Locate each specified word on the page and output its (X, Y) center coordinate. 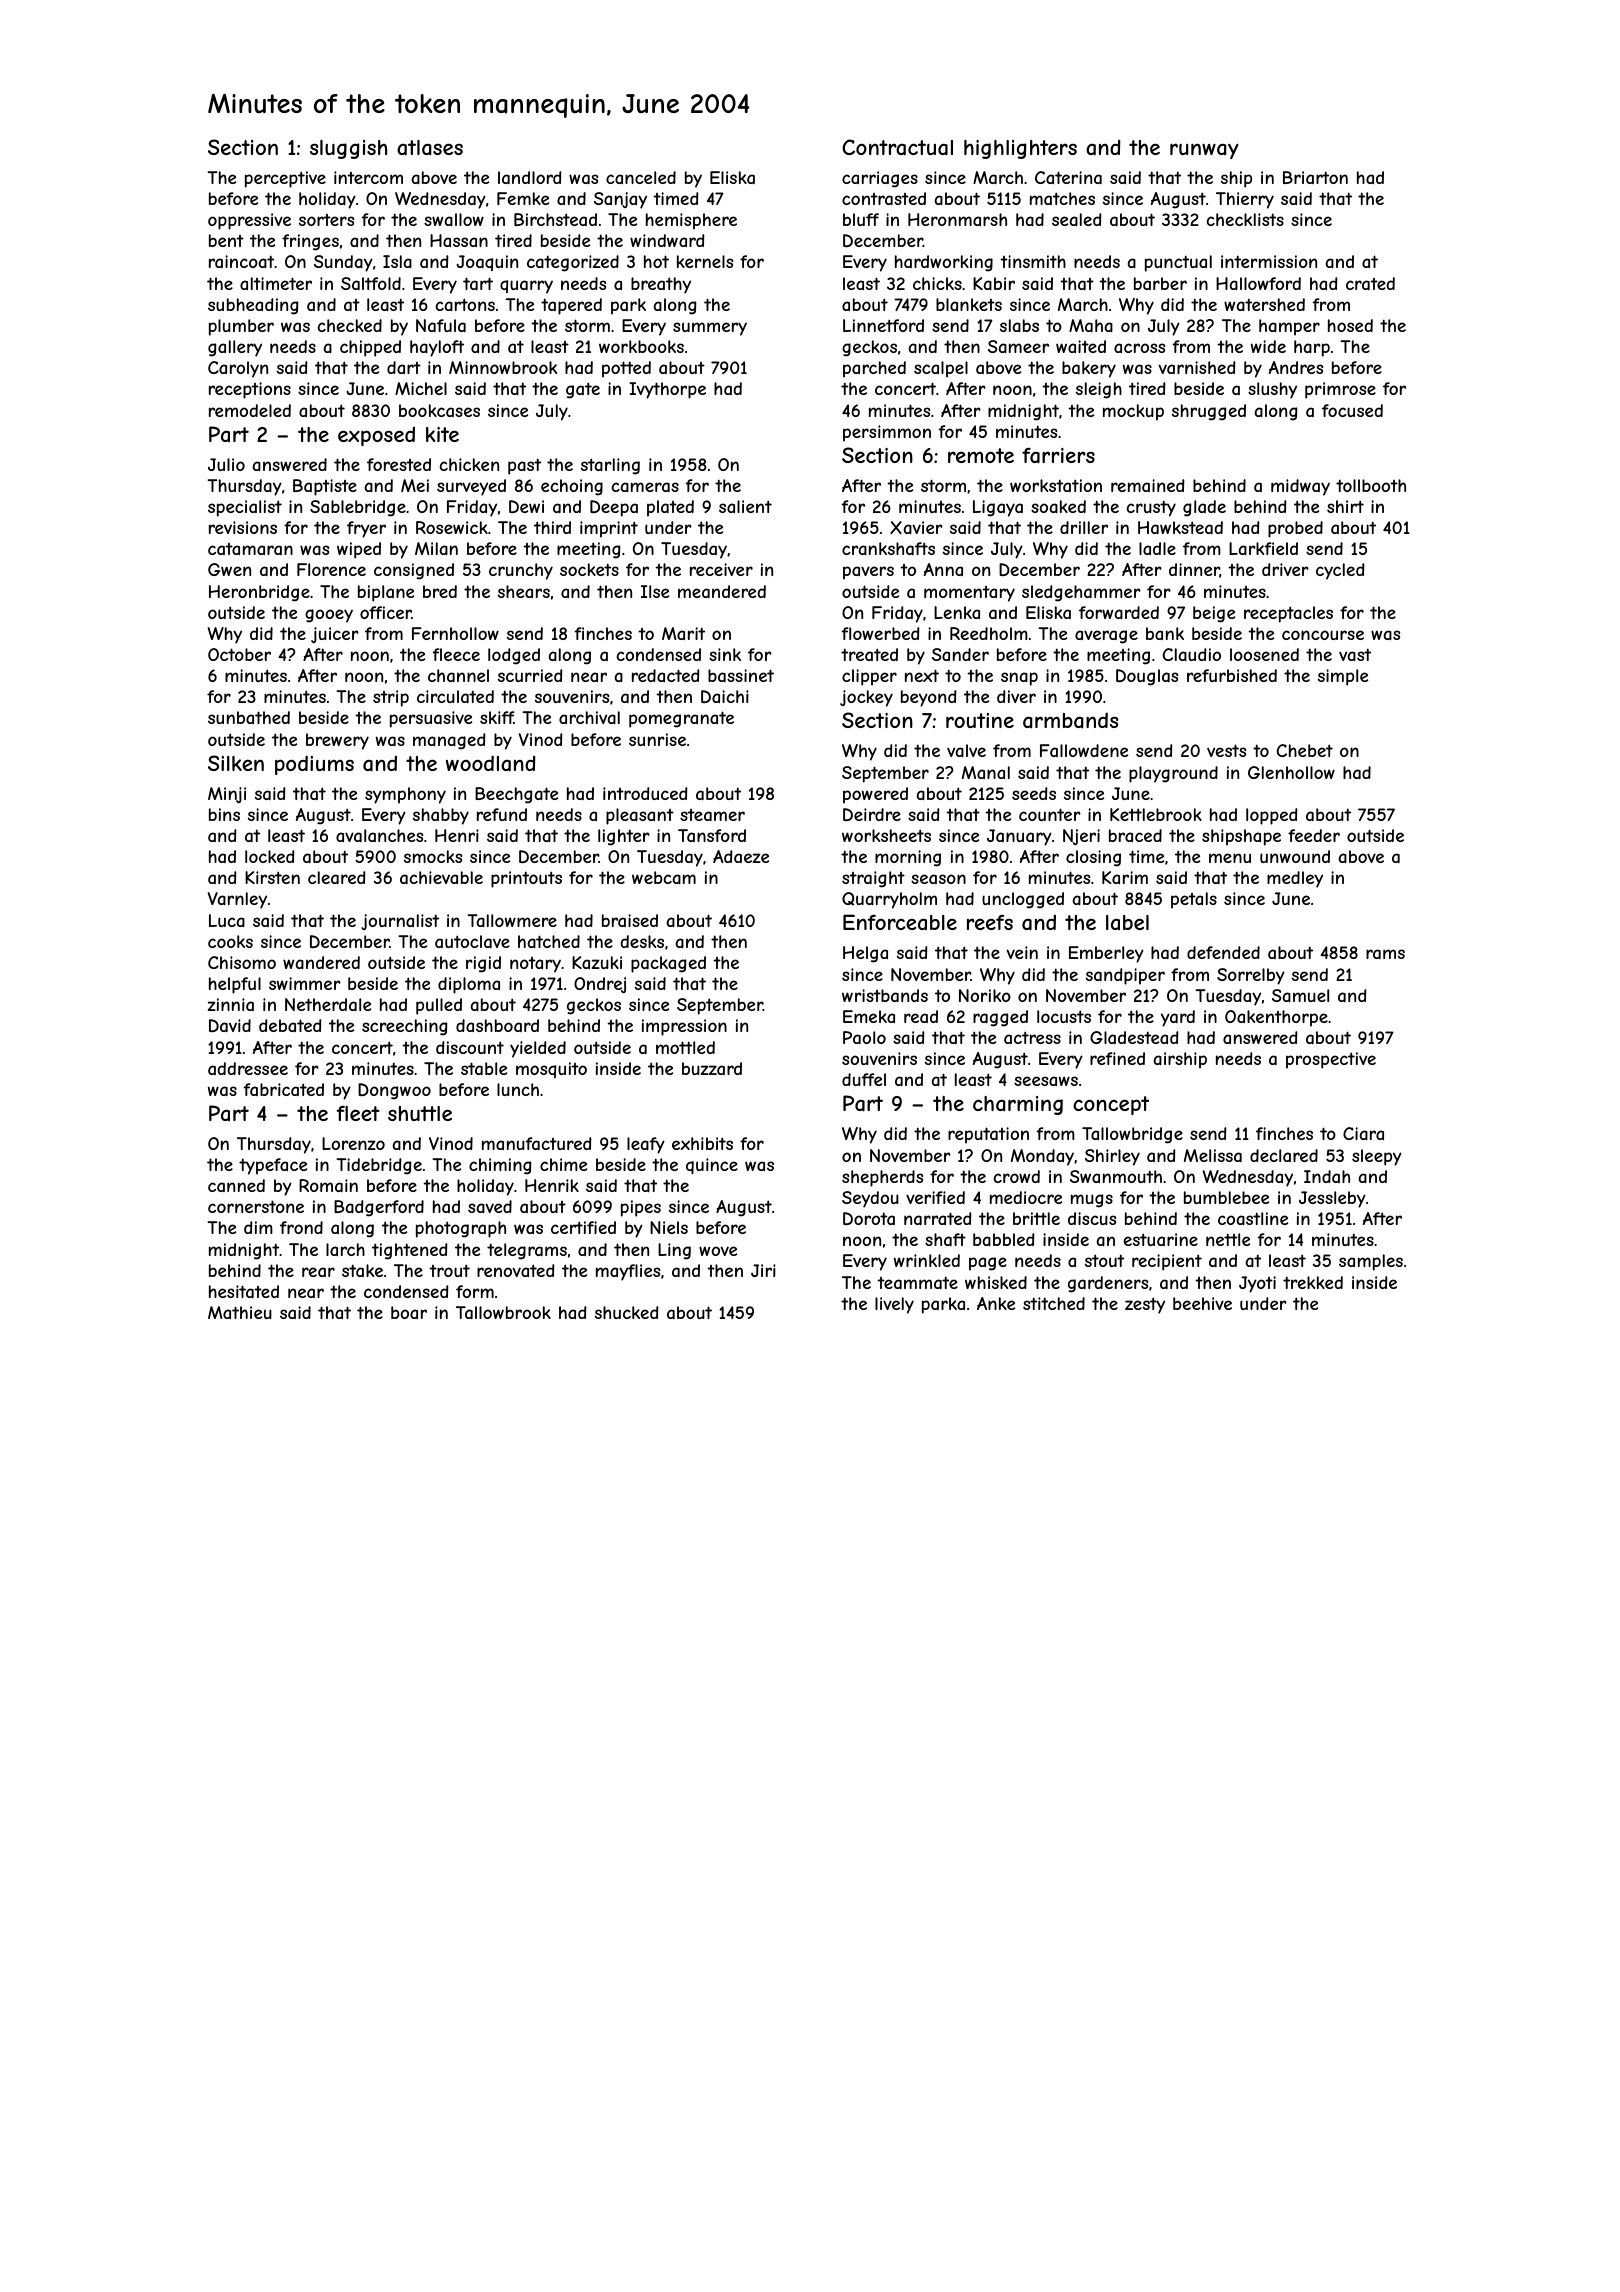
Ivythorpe (667, 390)
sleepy (1377, 1157)
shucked (626, 1312)
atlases (430, 148)
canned (236, 1185)
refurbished (1232, 675)
